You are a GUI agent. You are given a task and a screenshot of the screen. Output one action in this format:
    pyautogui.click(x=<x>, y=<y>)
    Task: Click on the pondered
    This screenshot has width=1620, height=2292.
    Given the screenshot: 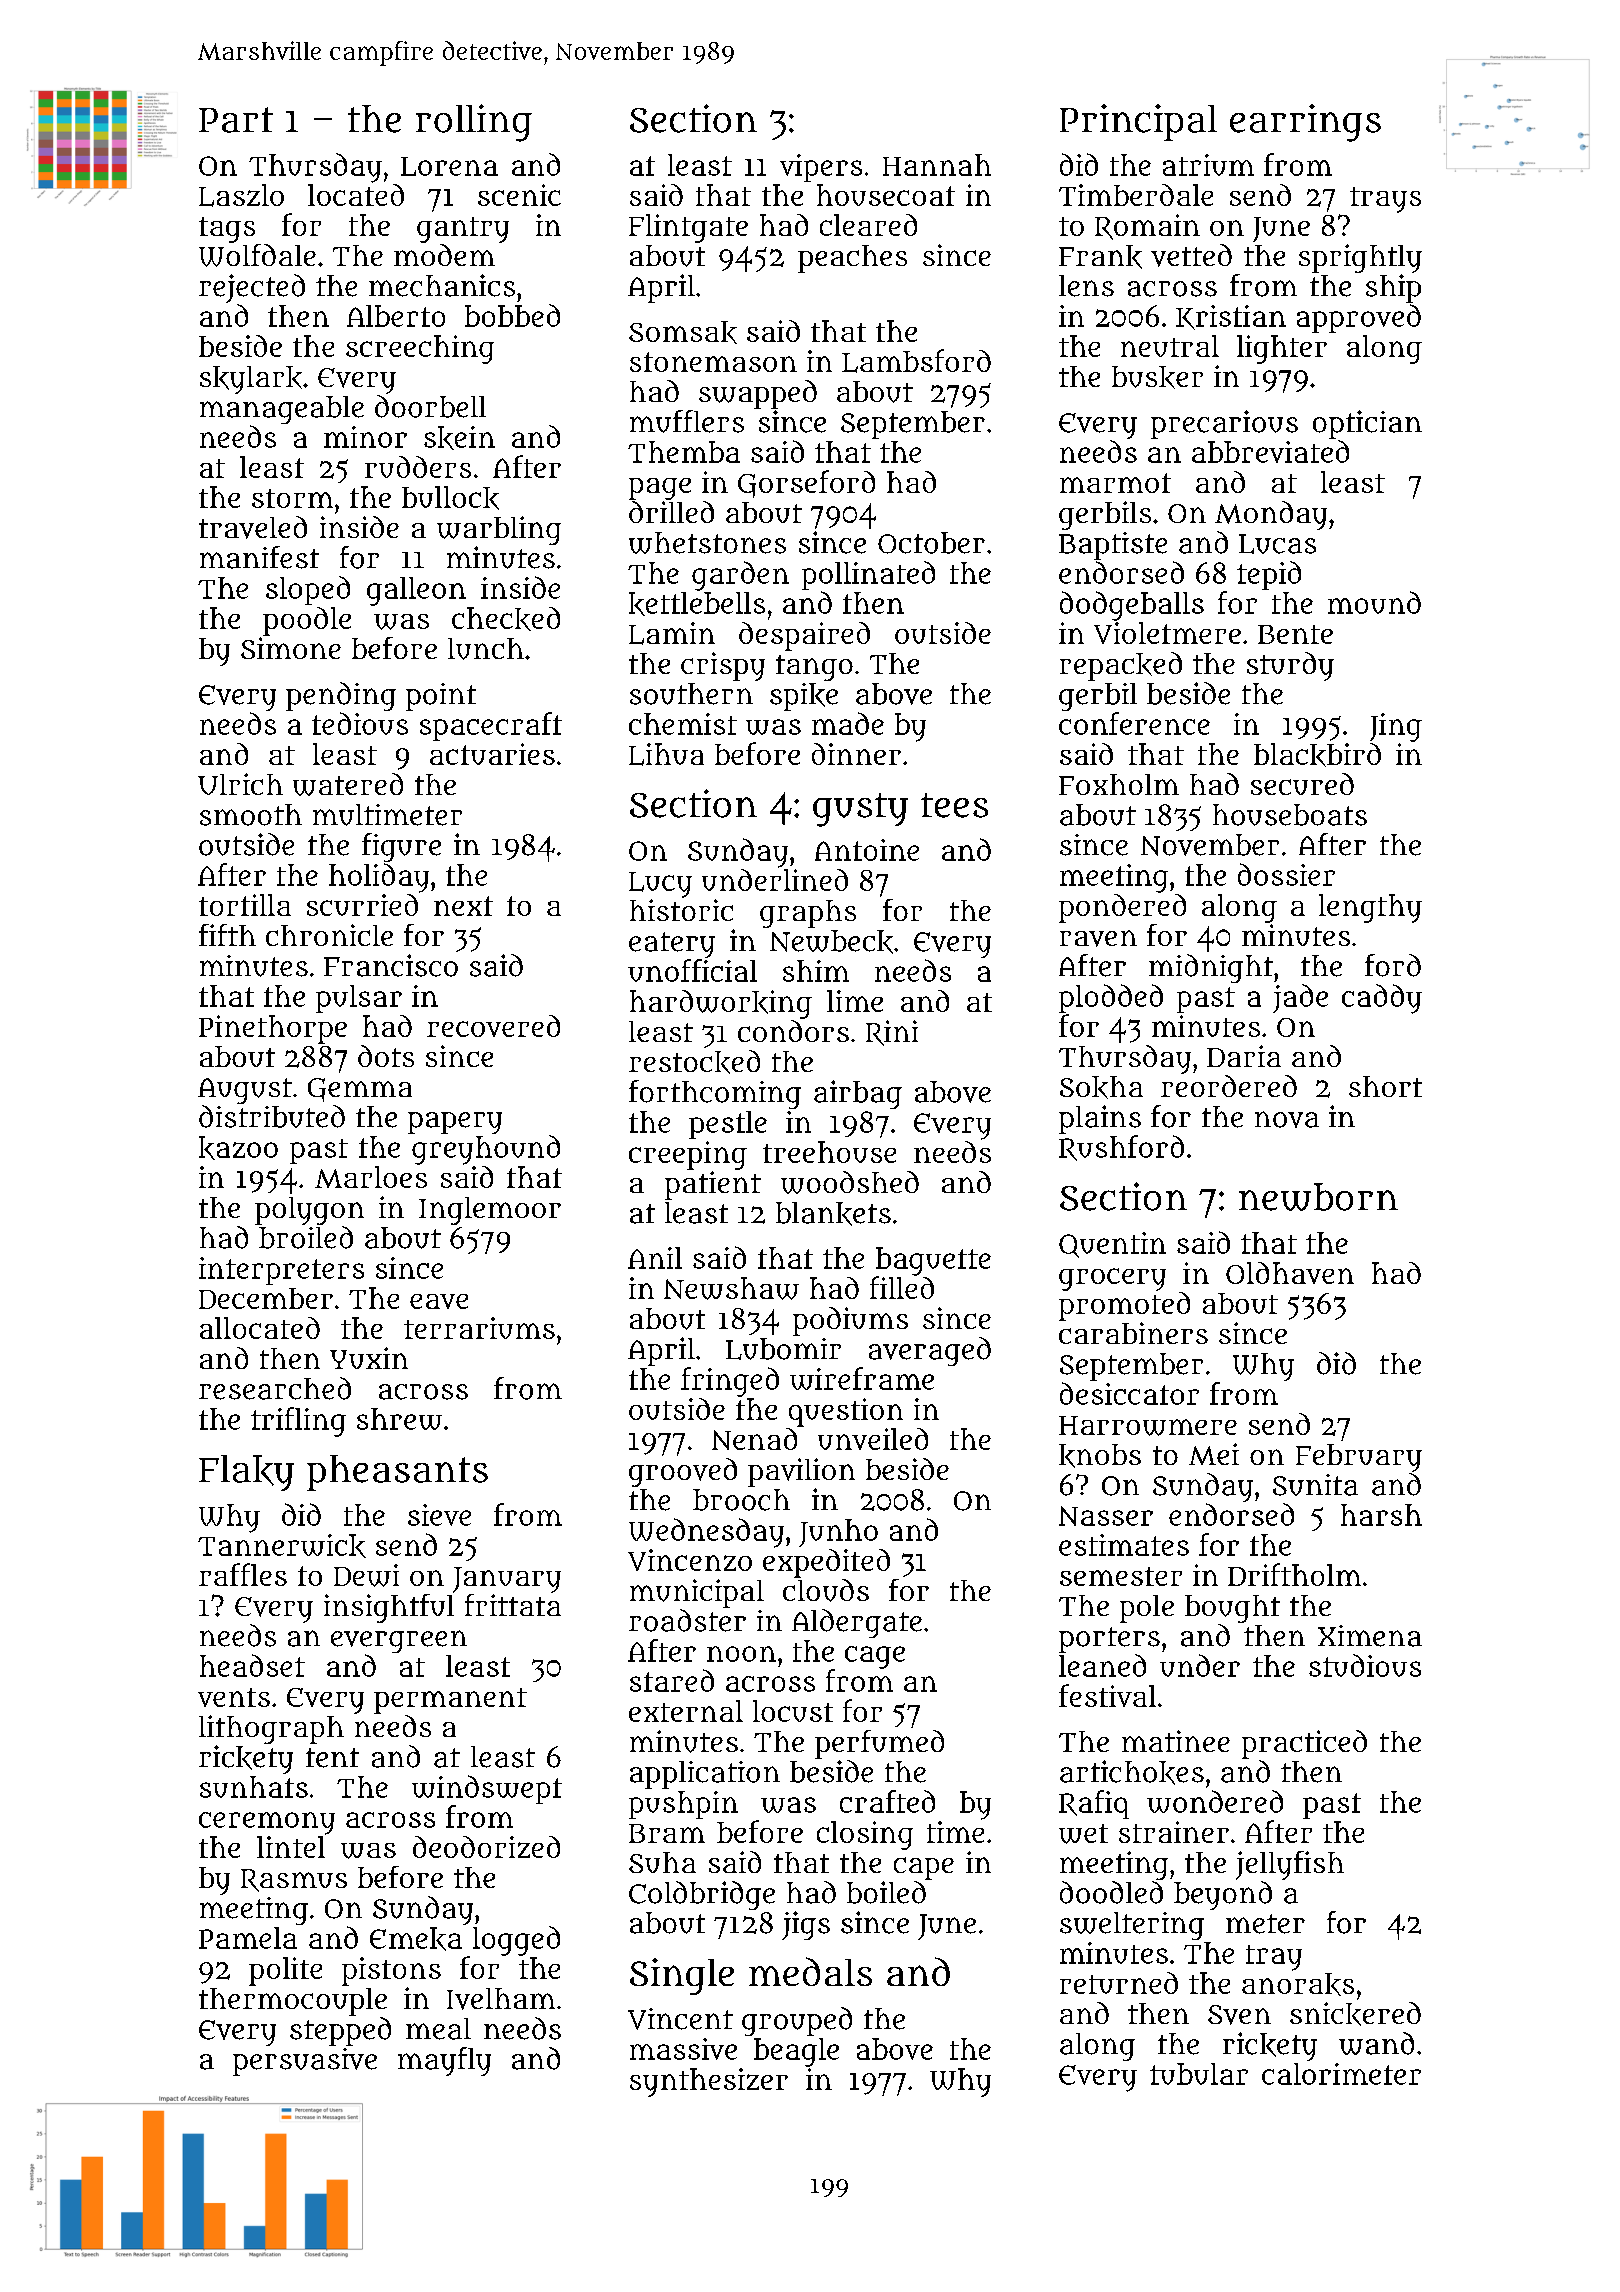 What is the action you would take?
    pyautogui.click(x=1122, y=908)
